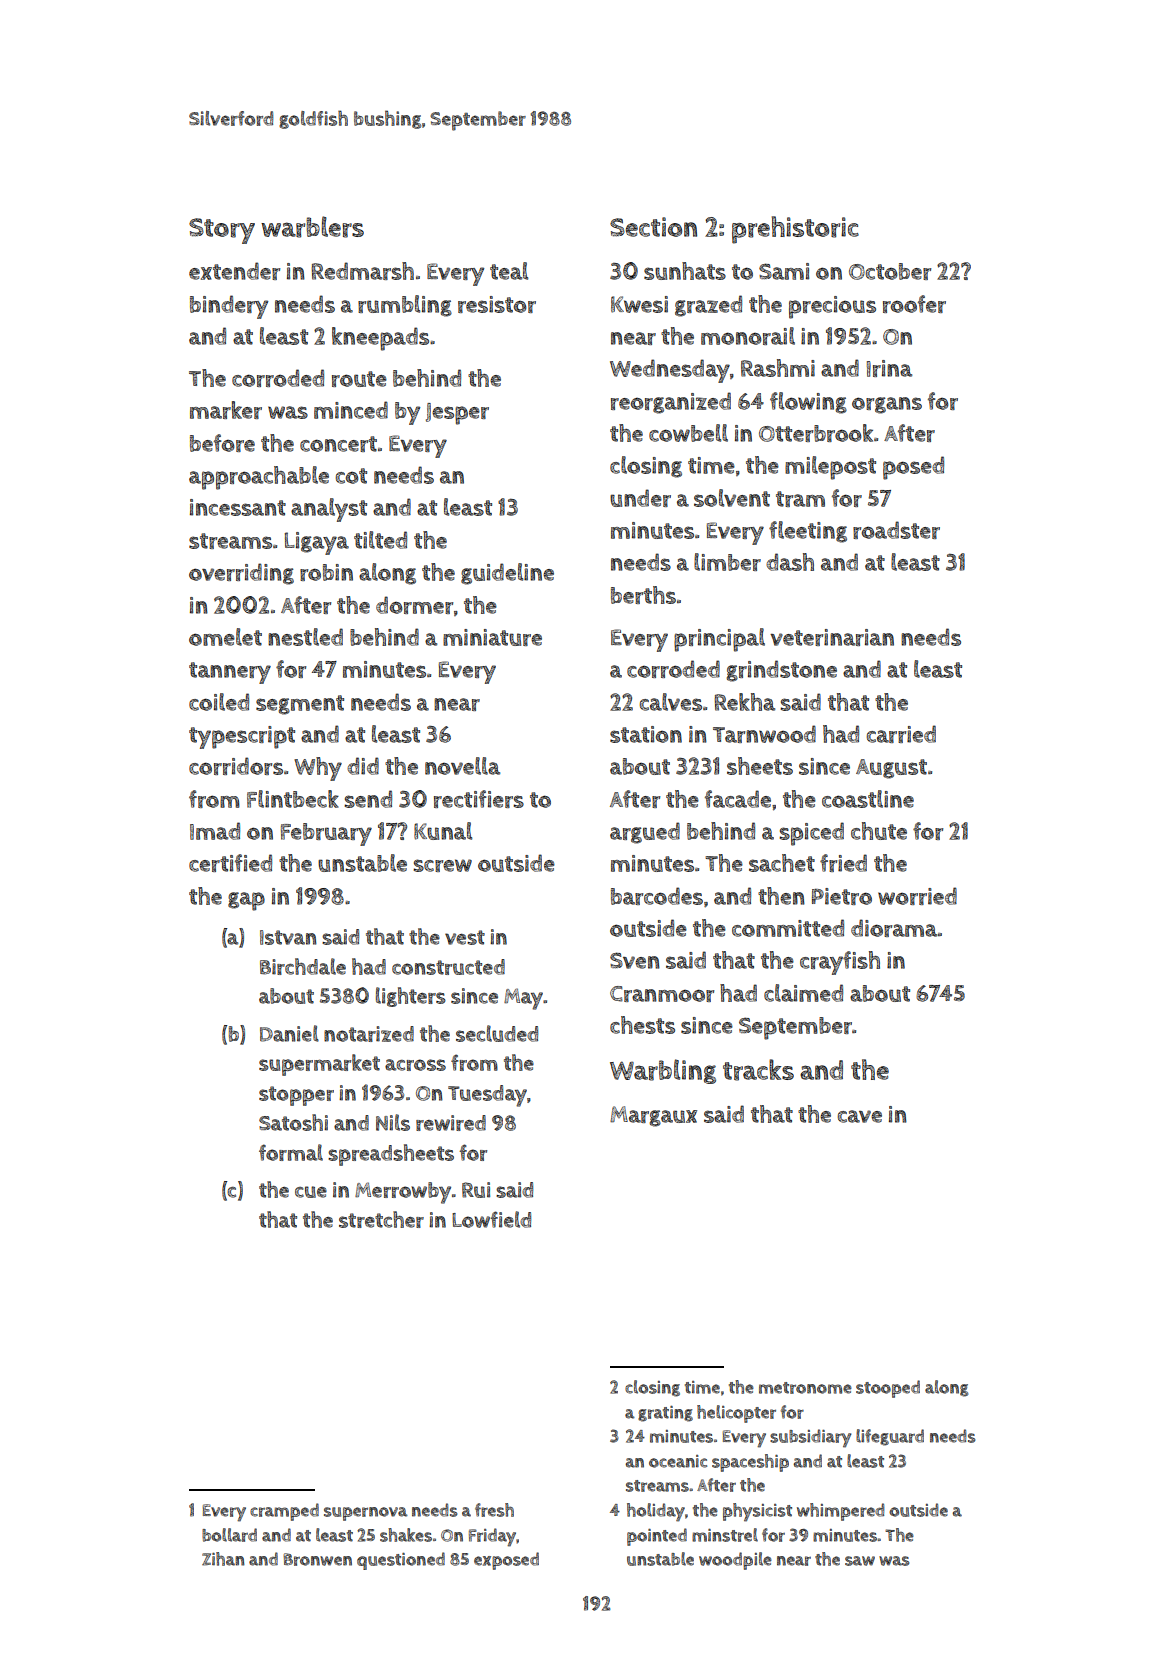 Image resolution: width=1165 pixels, height=1654 pixels. I want to click on barcodes, so click(657, 896).
